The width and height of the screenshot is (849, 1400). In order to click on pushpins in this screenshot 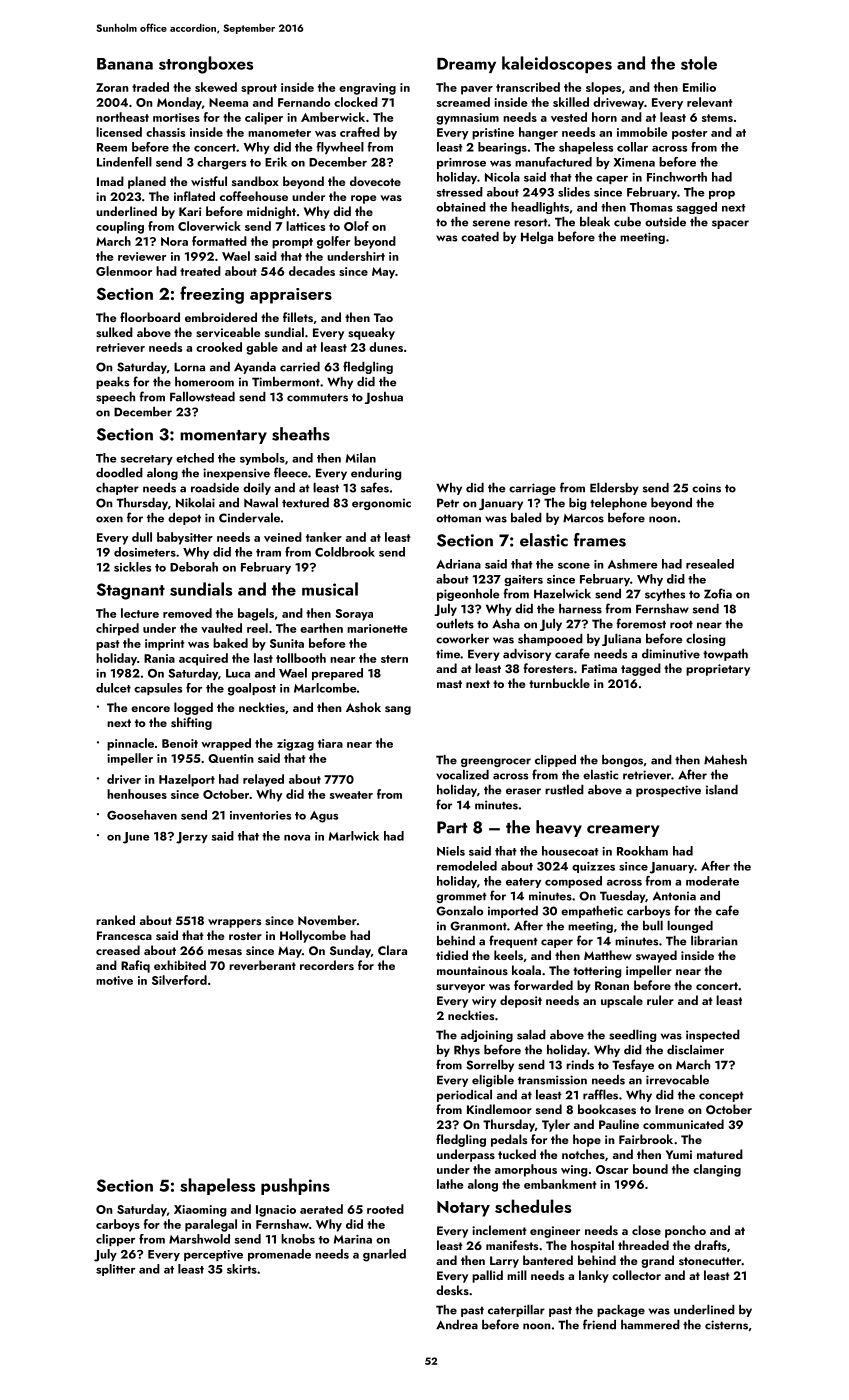, I will do `click(295, 1186)`.
